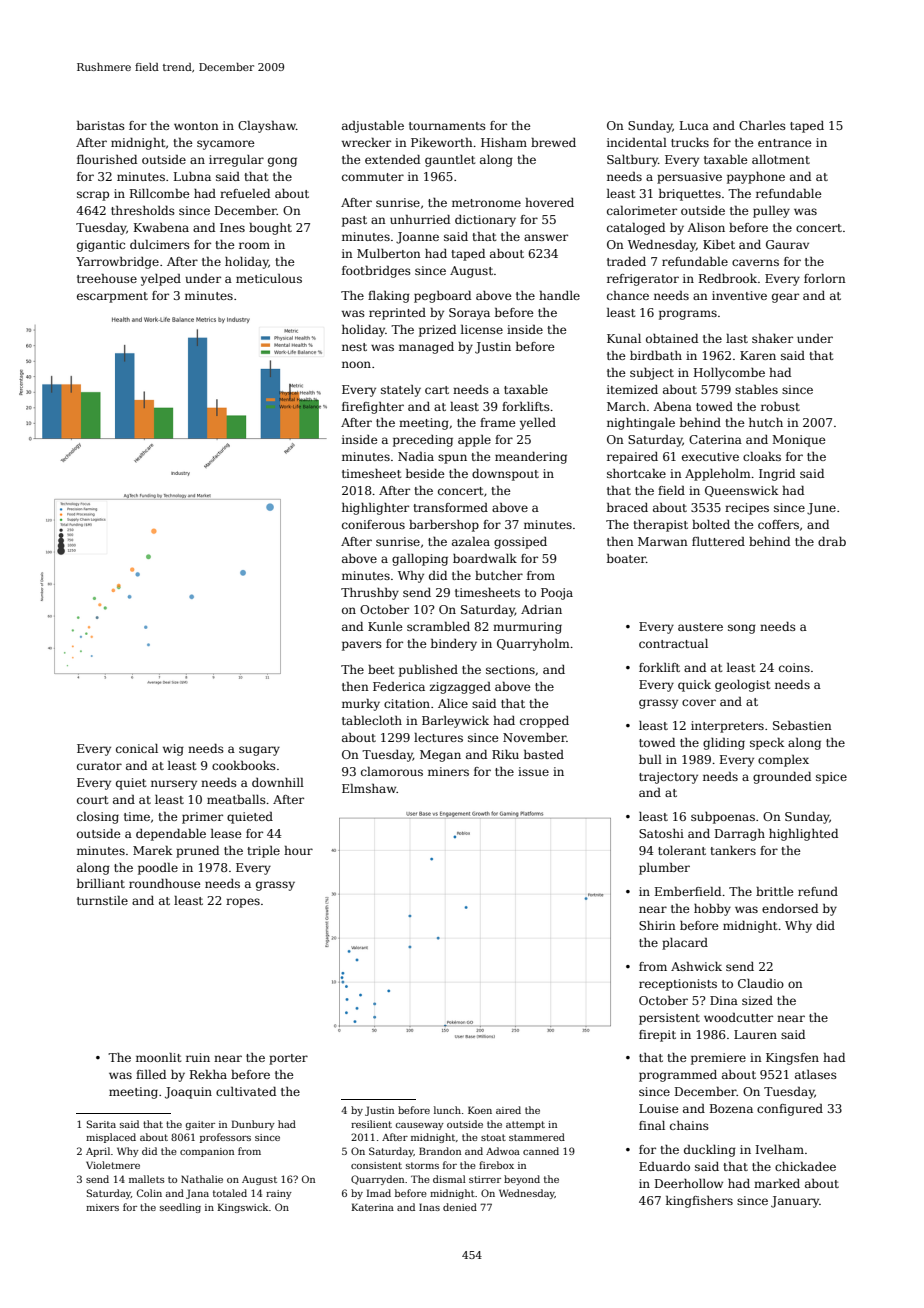 This page has width=924, height=1308. What do you see at coordinates (369, 788) in the page?
I see `Elmshaw` at bounding box center [369, 788].
